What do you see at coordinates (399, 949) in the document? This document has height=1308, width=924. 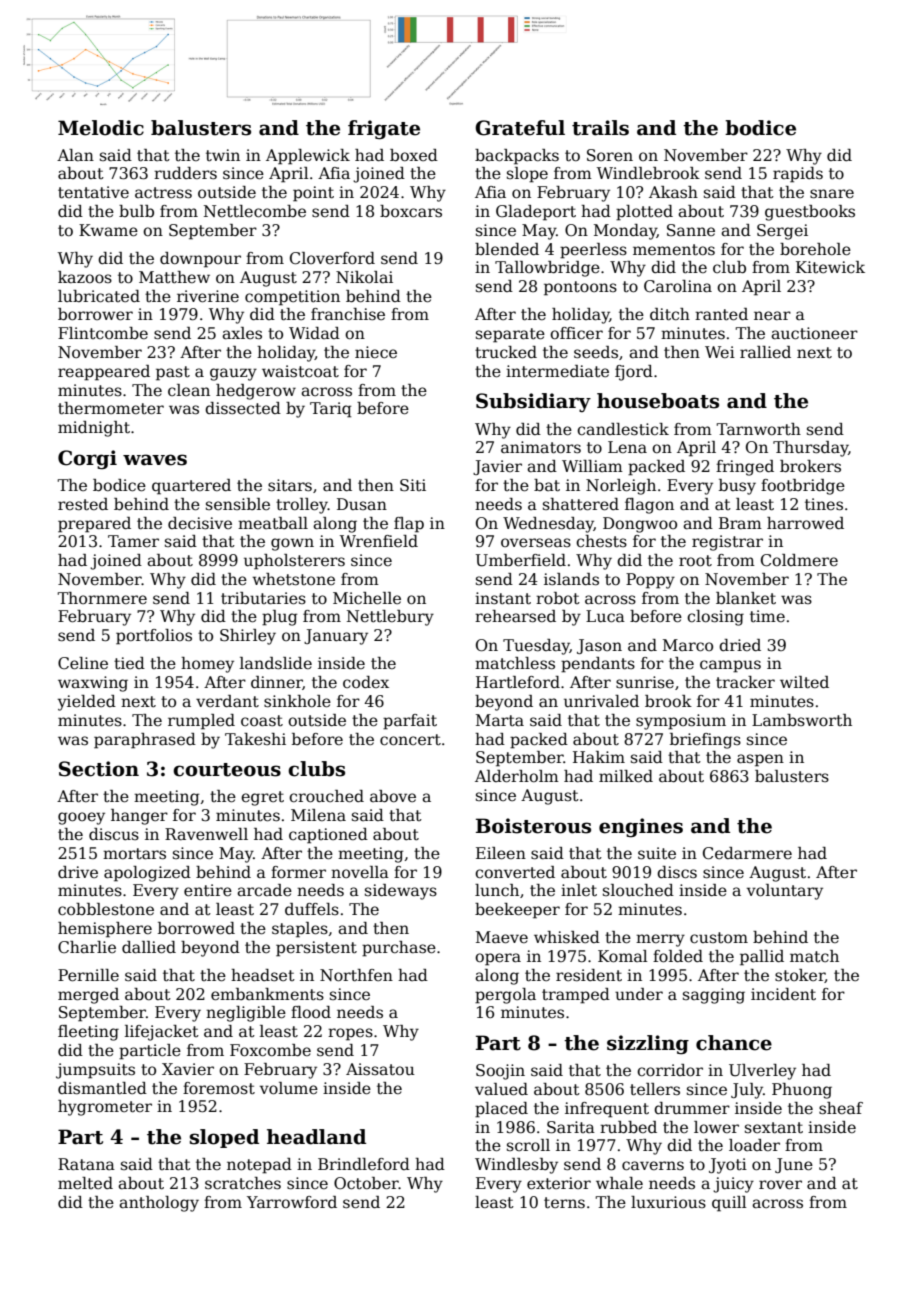 I see `purchase` at bounding box center [399, 949].
